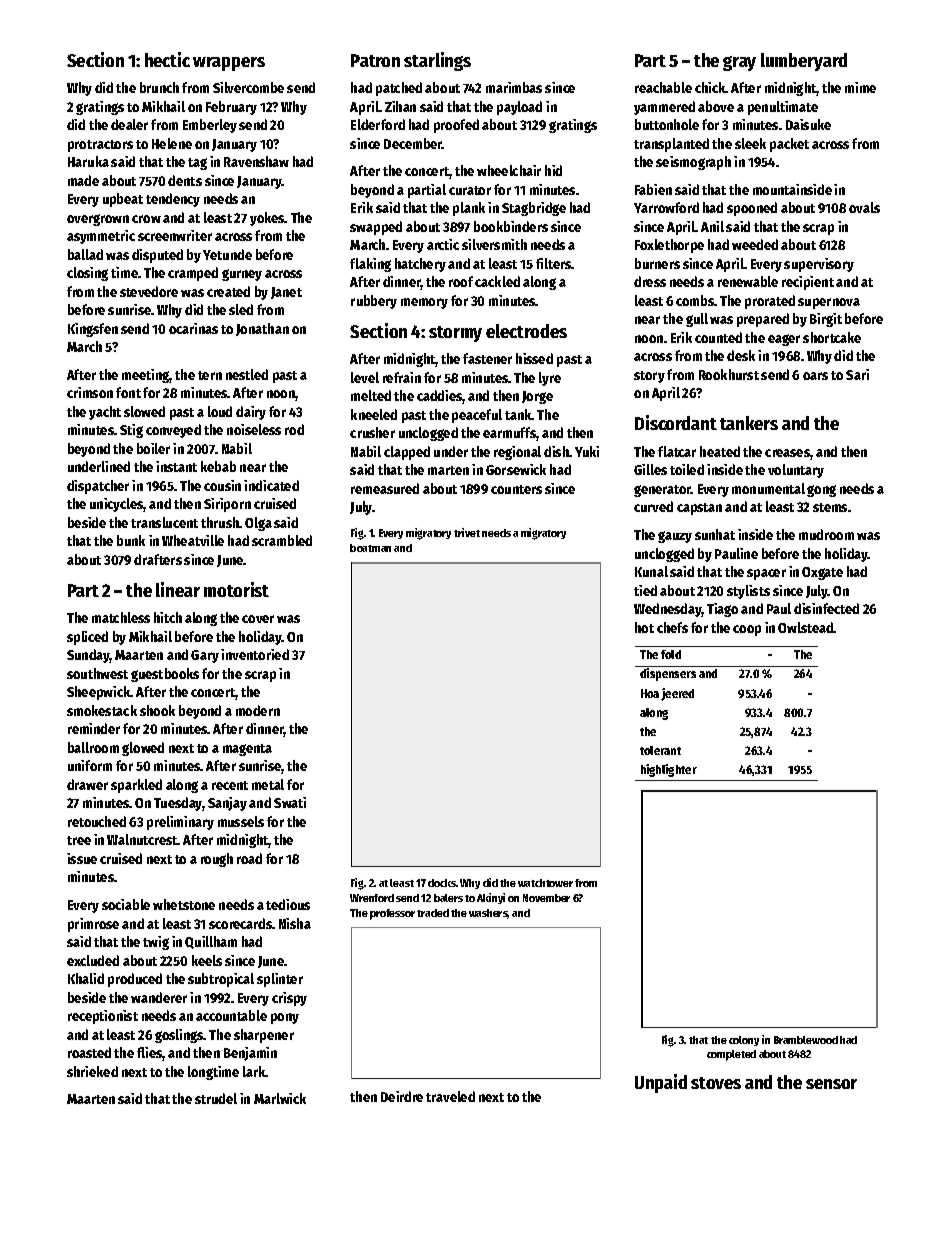 Image resolution: width=952 pixels, height=1233 pixels. What do you see at coordinates (661, 1083) in the screenshot?
I see `Unpaid` at bounding box center [661, 1083].
